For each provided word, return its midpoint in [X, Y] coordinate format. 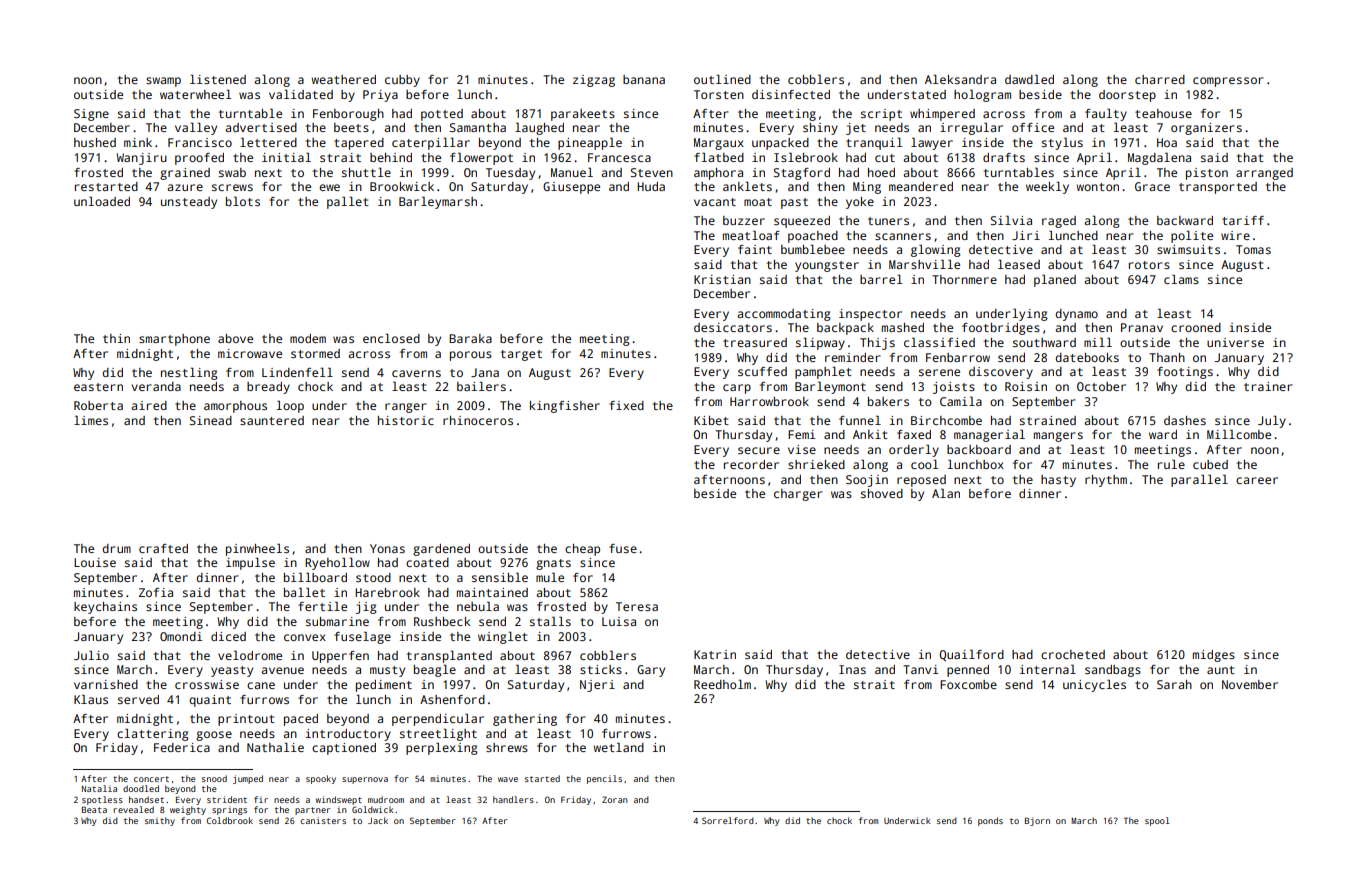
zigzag [594, 81]
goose [214, 736]
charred [1160, 79]
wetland [618, 747]
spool [1157, 821]
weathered [343, 79]
